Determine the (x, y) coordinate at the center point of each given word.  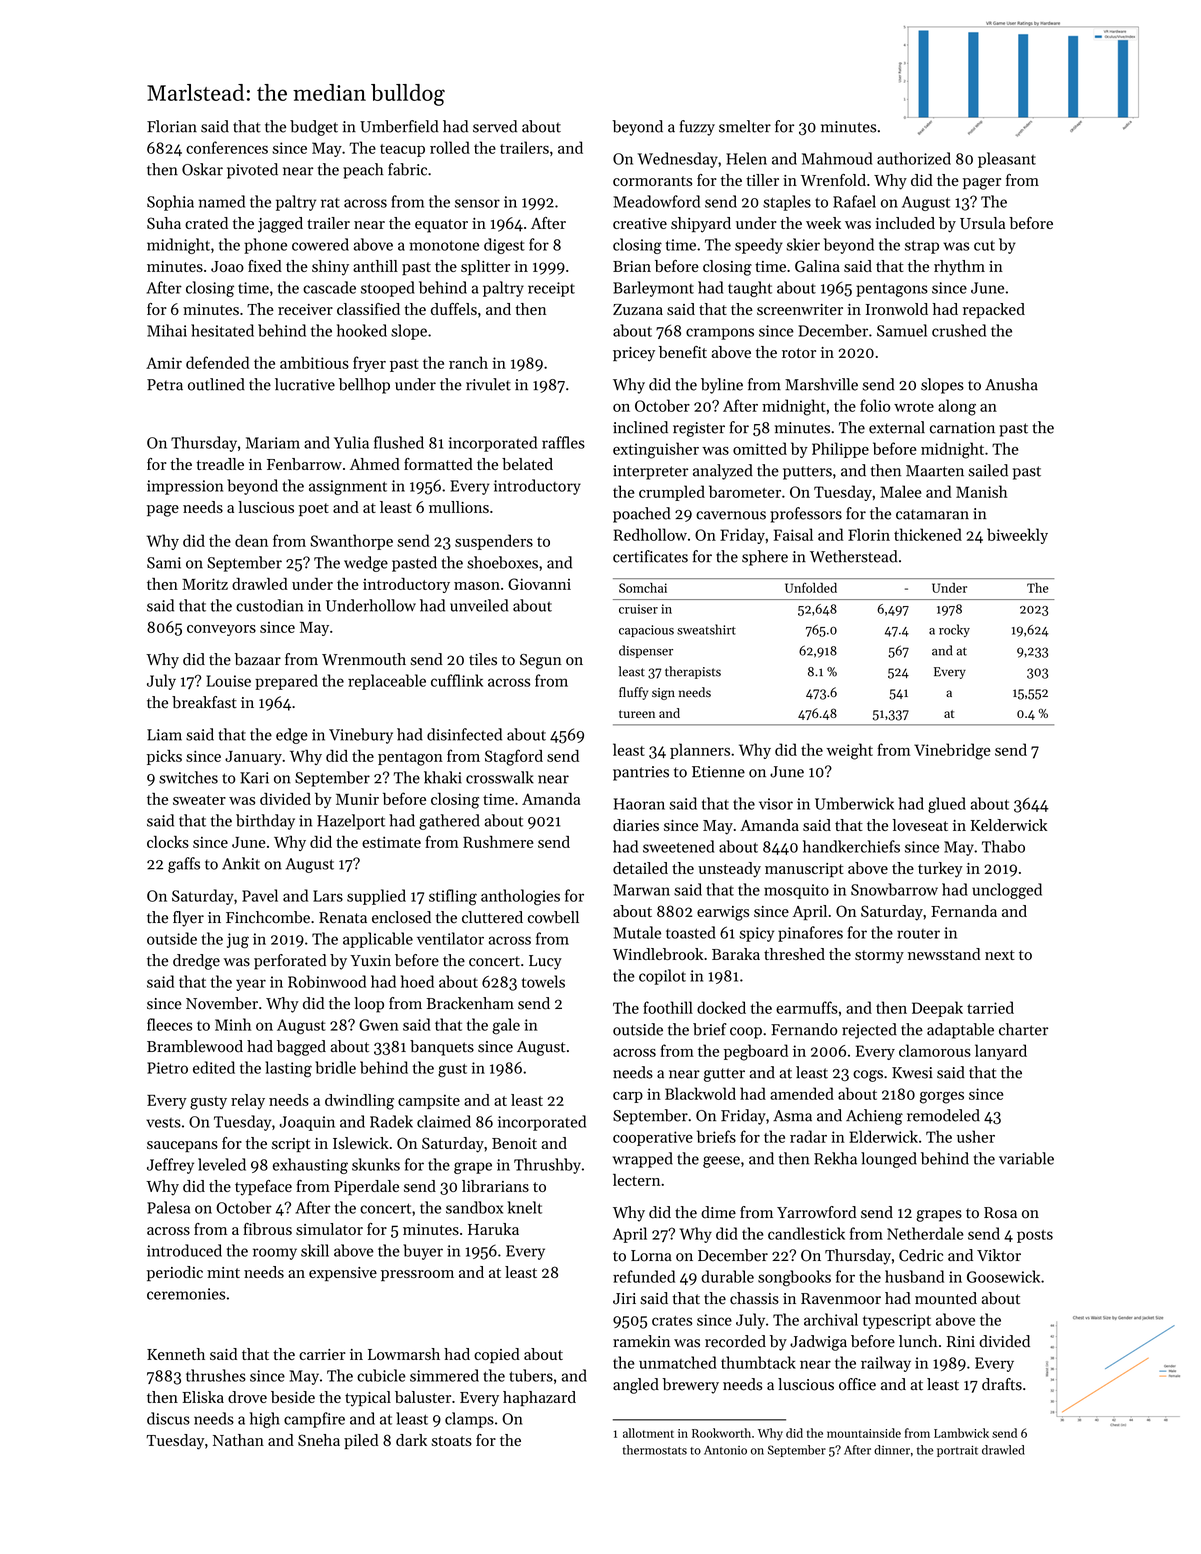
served (495, 126)
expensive (343, 1274)
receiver (305, 309)
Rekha (835, 1158)
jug (238, 941)
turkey (940, 870)
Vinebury (361, 736)
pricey (634, 354)
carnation (962, 428)
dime (718, 1212)
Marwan (641, 890)
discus (168, 1418)
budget (314, 128)
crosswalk (500, 777)
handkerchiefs (851, 846)
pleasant (1007, 160)
